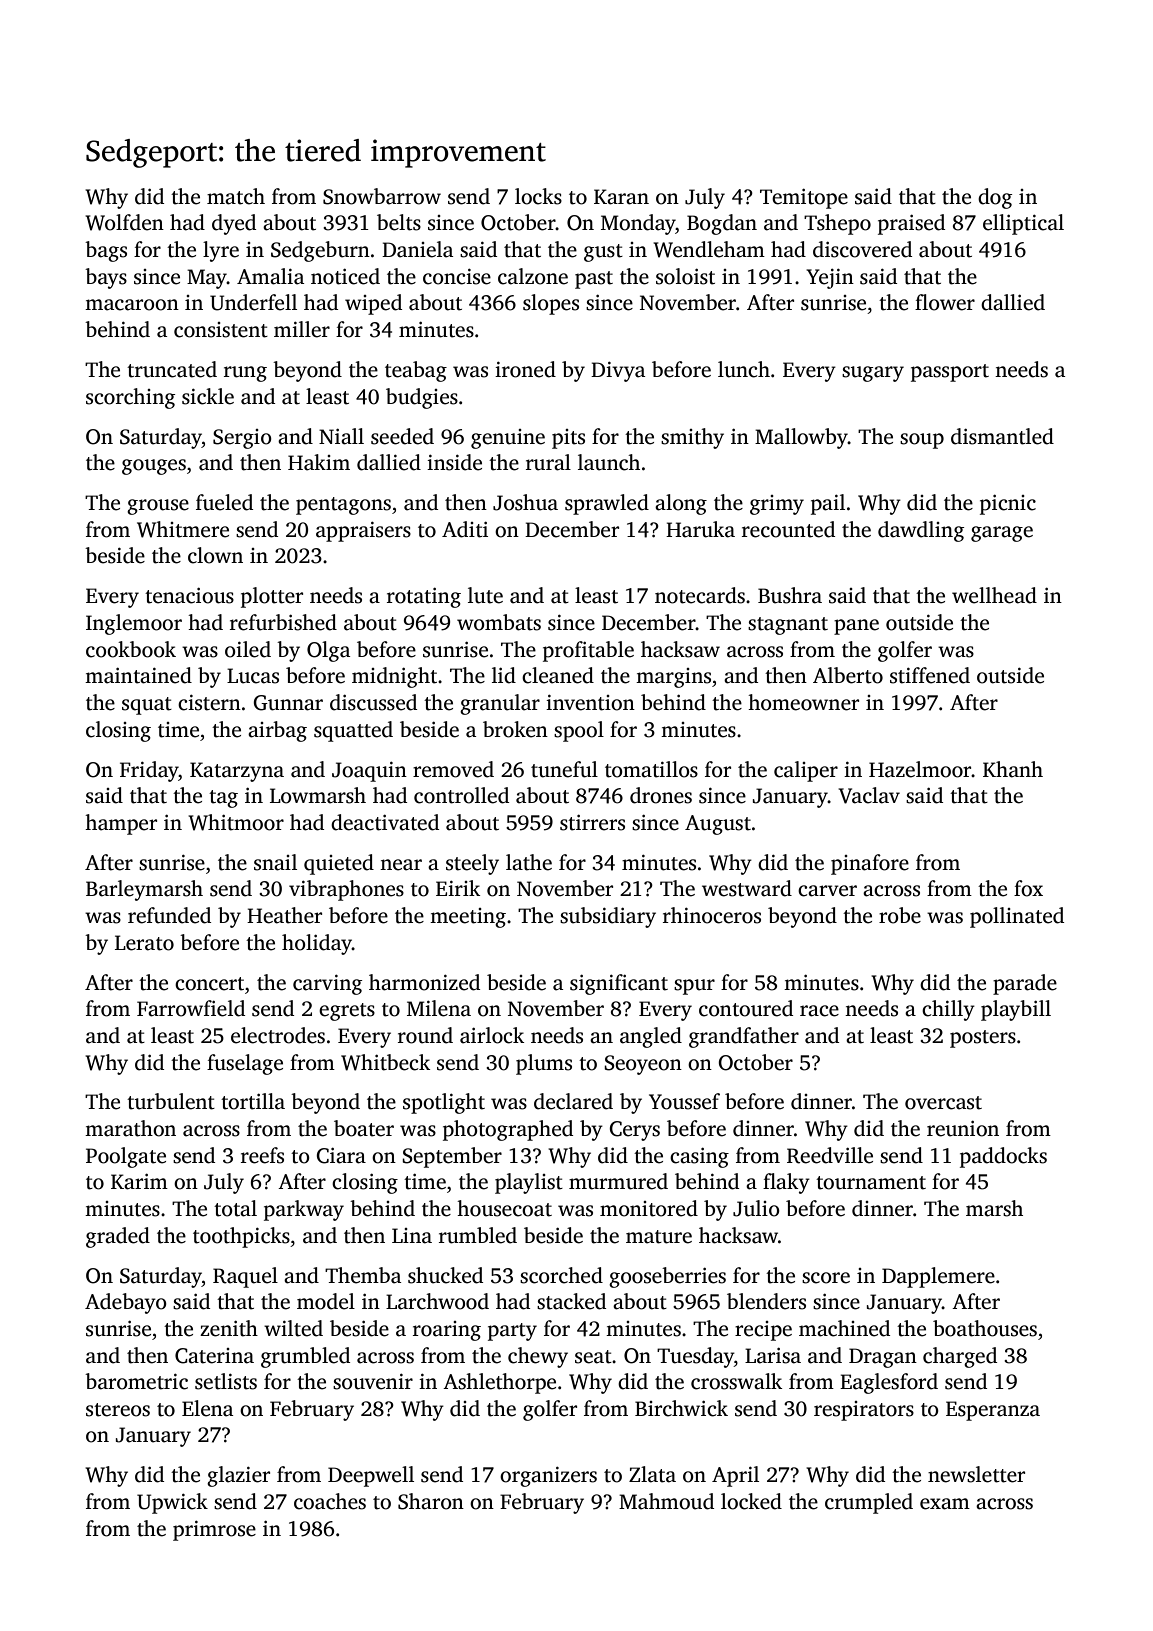  What do you see at coordinates (226, 1381) in the image?
I see `setlists` at bounding box center [226, 1381].
